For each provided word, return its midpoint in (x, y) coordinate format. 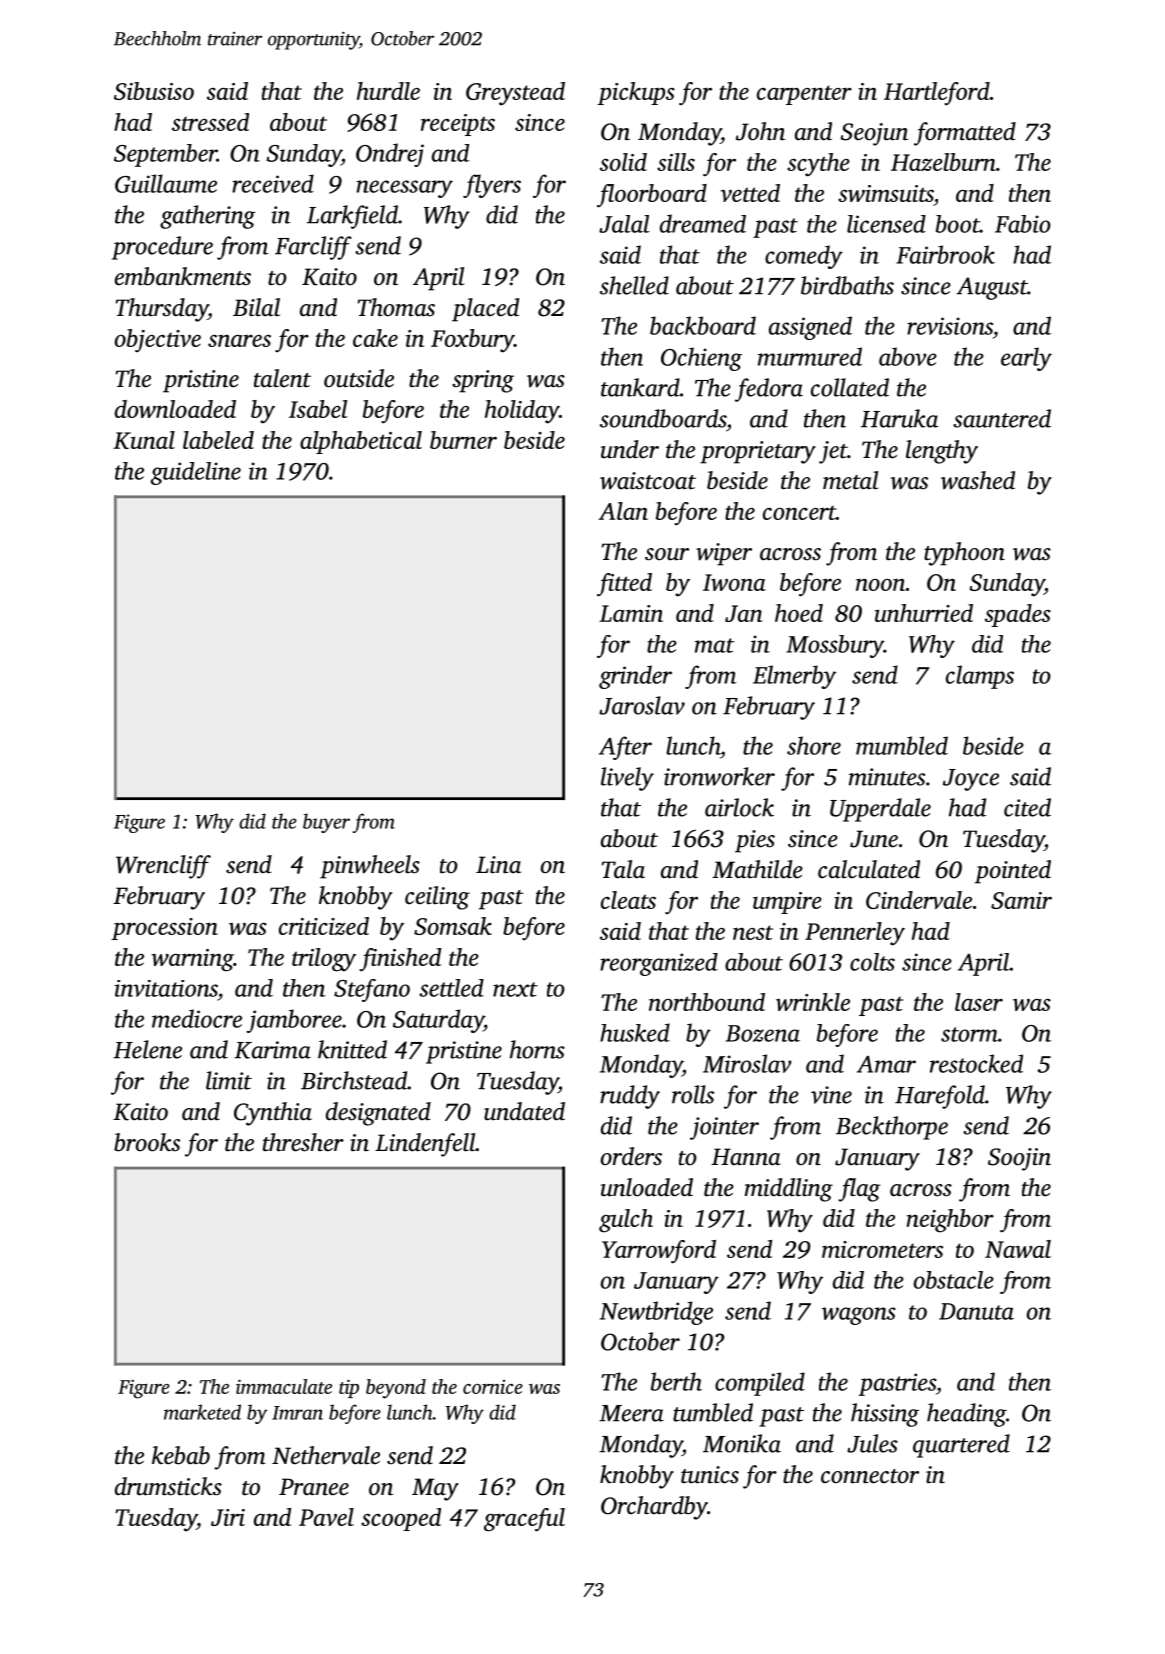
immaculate (284, 1386)
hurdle (388, 91)
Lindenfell (425, 1145)
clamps (980, 677)
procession (164, 929)
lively (627, 779)
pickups (636, 93)
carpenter (804, 95)
